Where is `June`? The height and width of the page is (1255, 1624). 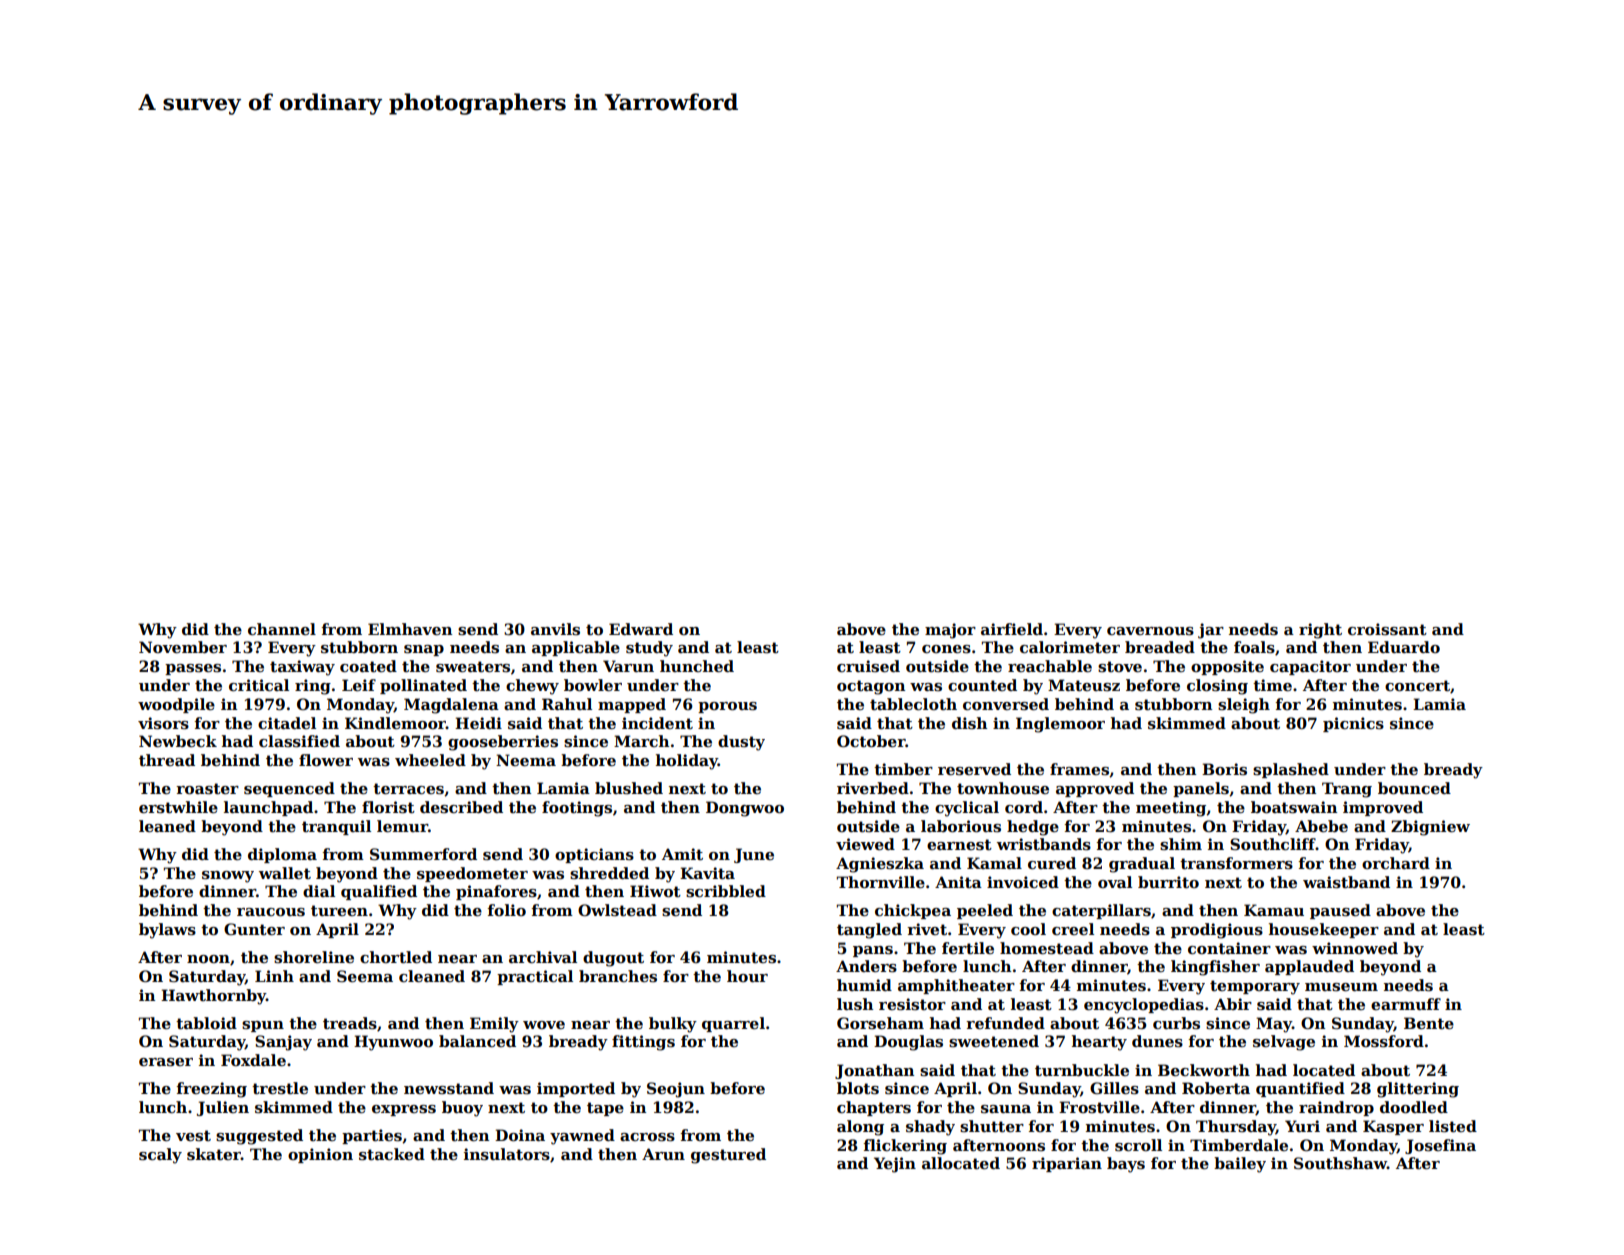
June is located at coordinates (754, 855).
